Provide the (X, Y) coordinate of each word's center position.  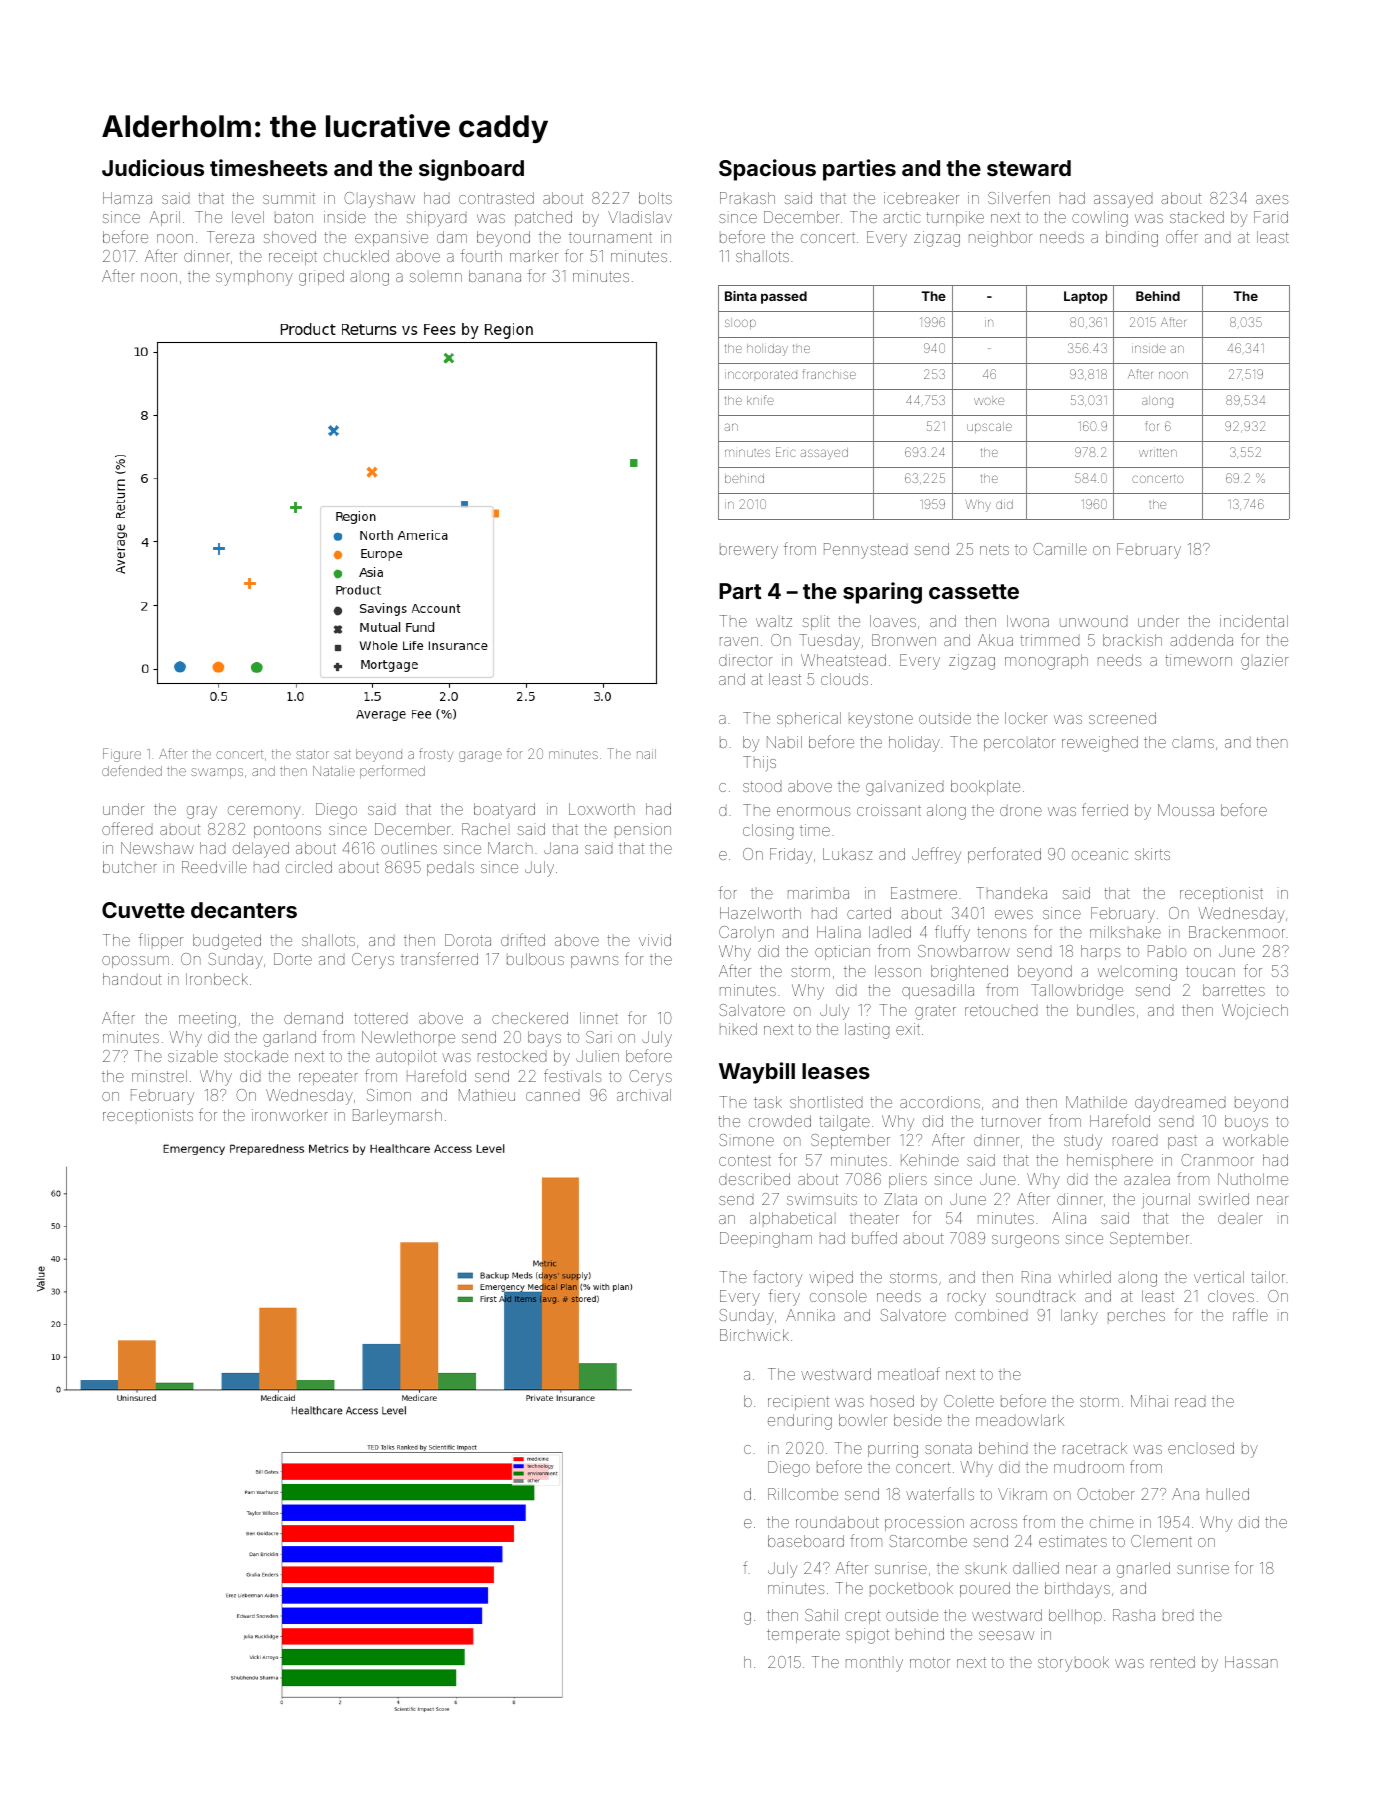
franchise (829, 374)
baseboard (806, 1541)
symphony (254, 278)
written (1158, 452)
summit (289, 198)
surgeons (1025, 1241)
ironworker (290, 1115)
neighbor (1001, 239)
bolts (655, 198)
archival (644, 1095)
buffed (874, 1237)
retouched (1001, 1010)
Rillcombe (803, 1494)
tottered (380, 1018)
